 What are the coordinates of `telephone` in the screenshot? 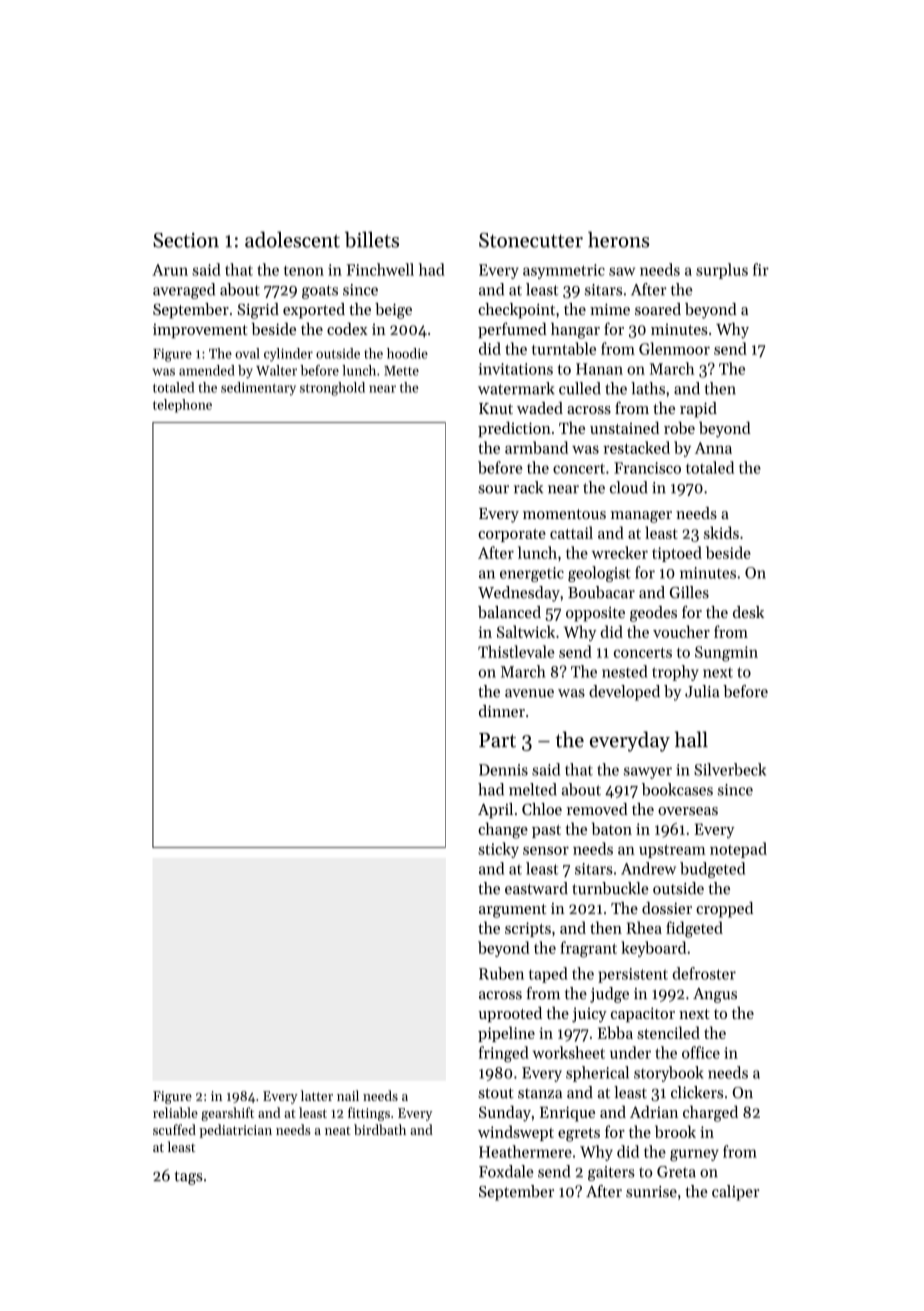 It's located at (182, 406).
